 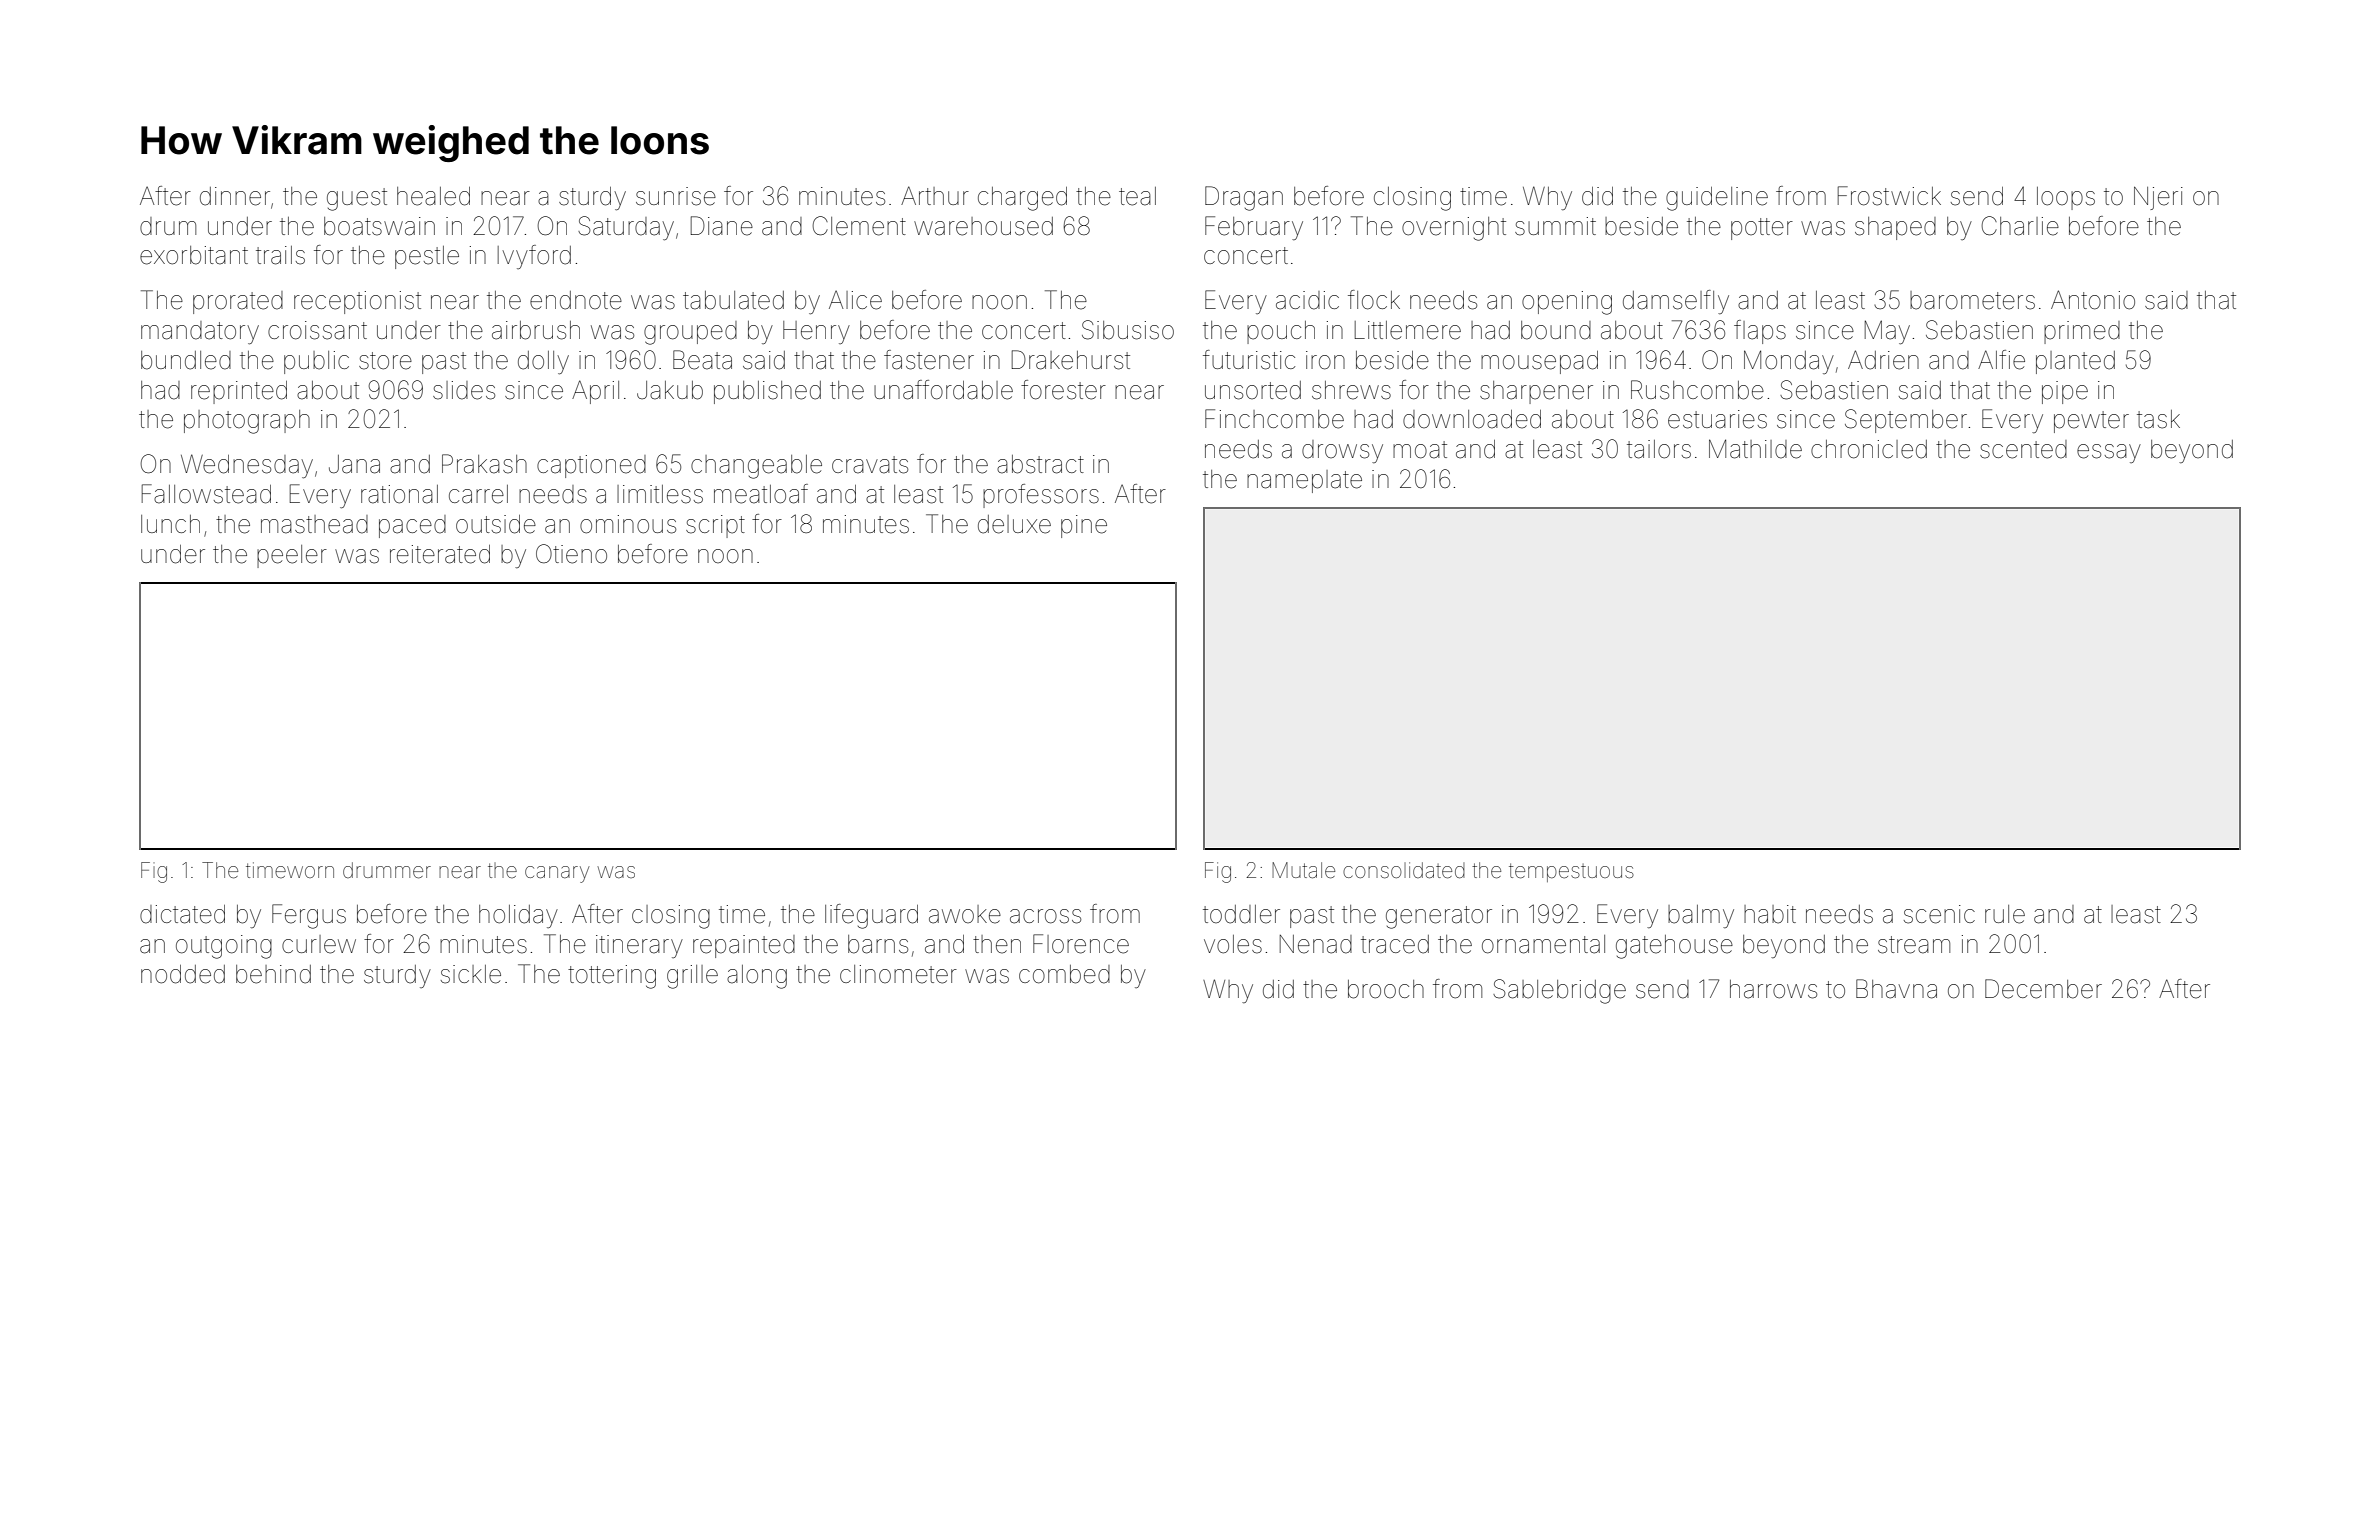 I want to click on February, so click(x=1254, y=228).
